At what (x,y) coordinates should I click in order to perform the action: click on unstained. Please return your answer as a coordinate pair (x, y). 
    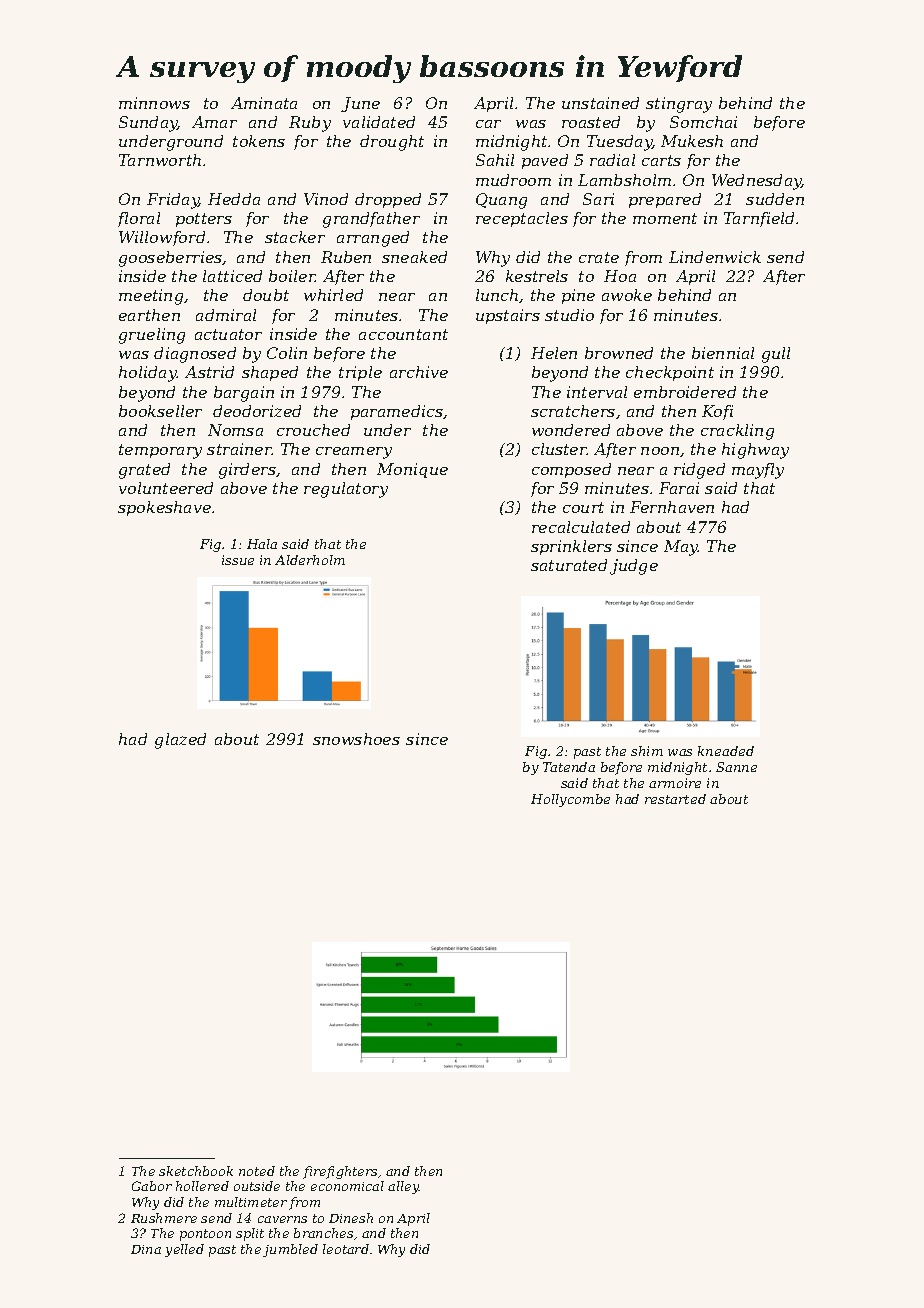
    Looking at the image, I should click on (600, 103).
